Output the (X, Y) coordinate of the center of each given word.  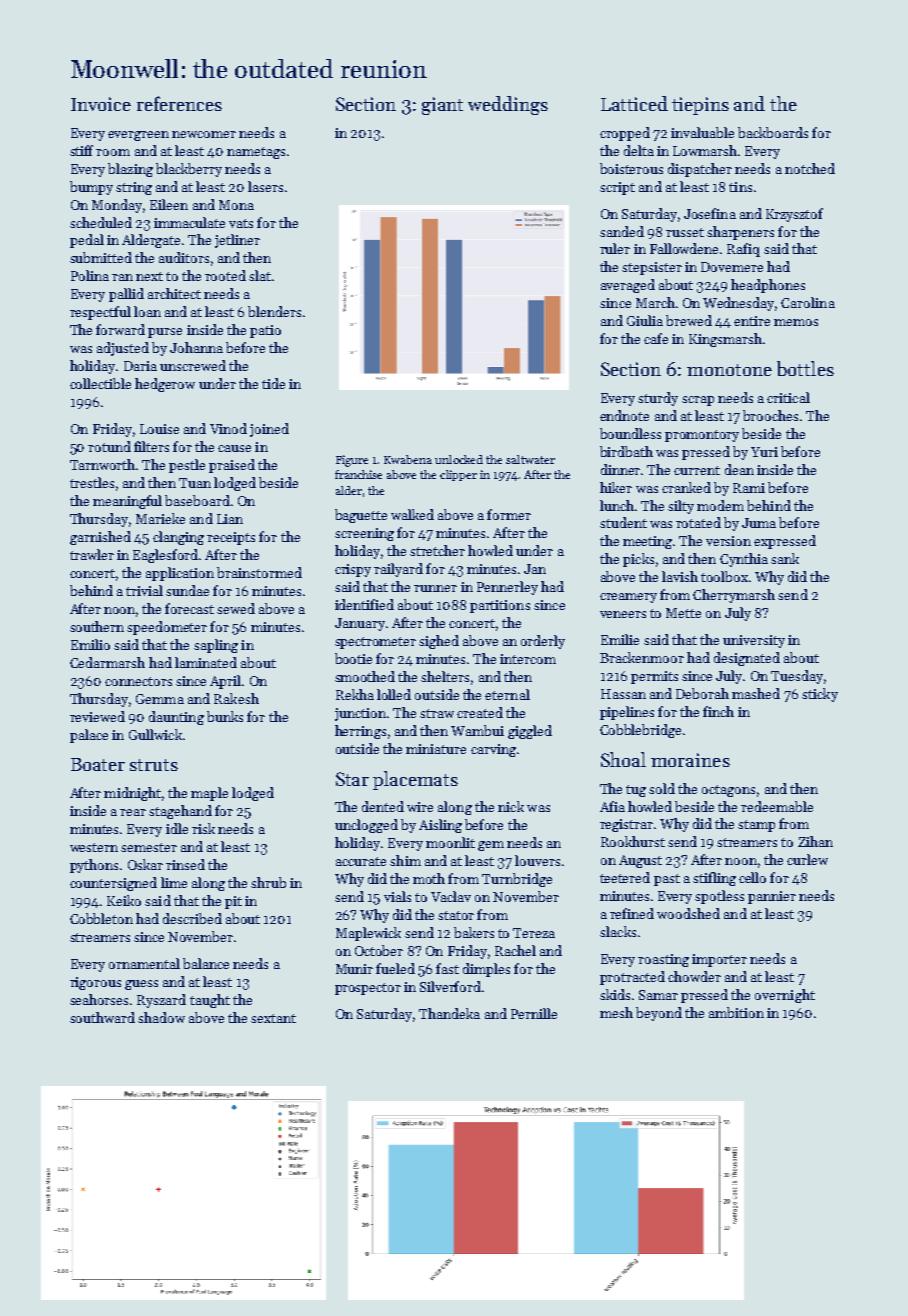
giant (442, 106)
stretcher (437, 550)
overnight (785, 996)
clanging (178, 538)
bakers (474, 932)
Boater (98, 764)
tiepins (700, 106)
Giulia (645, 320)
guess (141, 985)
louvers (537, 860)
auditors (184, 257)
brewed (689, 320)
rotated (698, 522)
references (179, 103)
